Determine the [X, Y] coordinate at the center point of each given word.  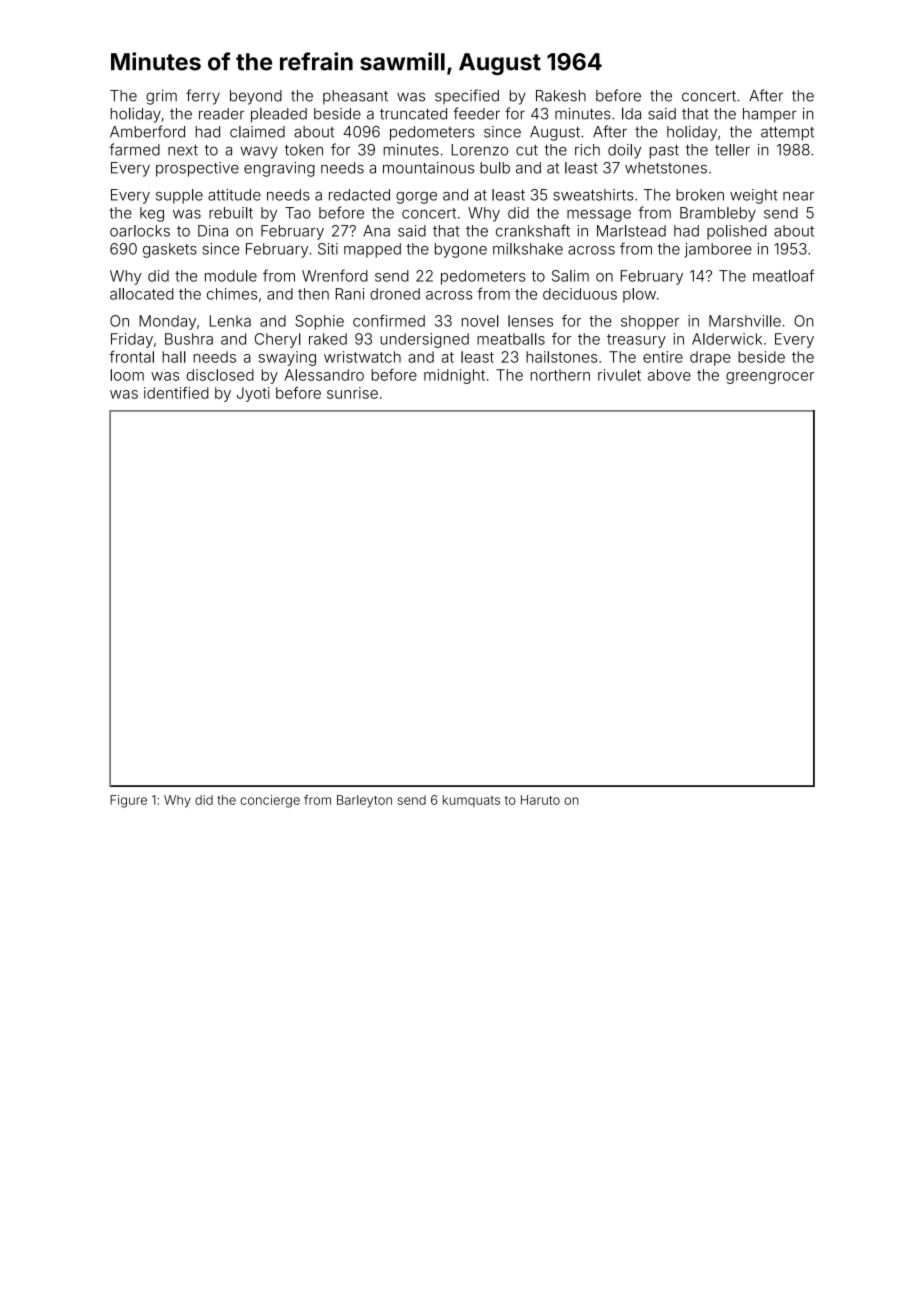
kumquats [471, 801]
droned [395, 294]
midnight [454, 376]
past [664, 152]
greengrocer [770, 378]
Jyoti [253, 394]
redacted [359, 195]
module [231, 276]
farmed [134, 149]
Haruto [540, 800]
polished [736, 232]
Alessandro [324, 375]
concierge [270, 801]
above [669, 375]
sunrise [352, 393]
